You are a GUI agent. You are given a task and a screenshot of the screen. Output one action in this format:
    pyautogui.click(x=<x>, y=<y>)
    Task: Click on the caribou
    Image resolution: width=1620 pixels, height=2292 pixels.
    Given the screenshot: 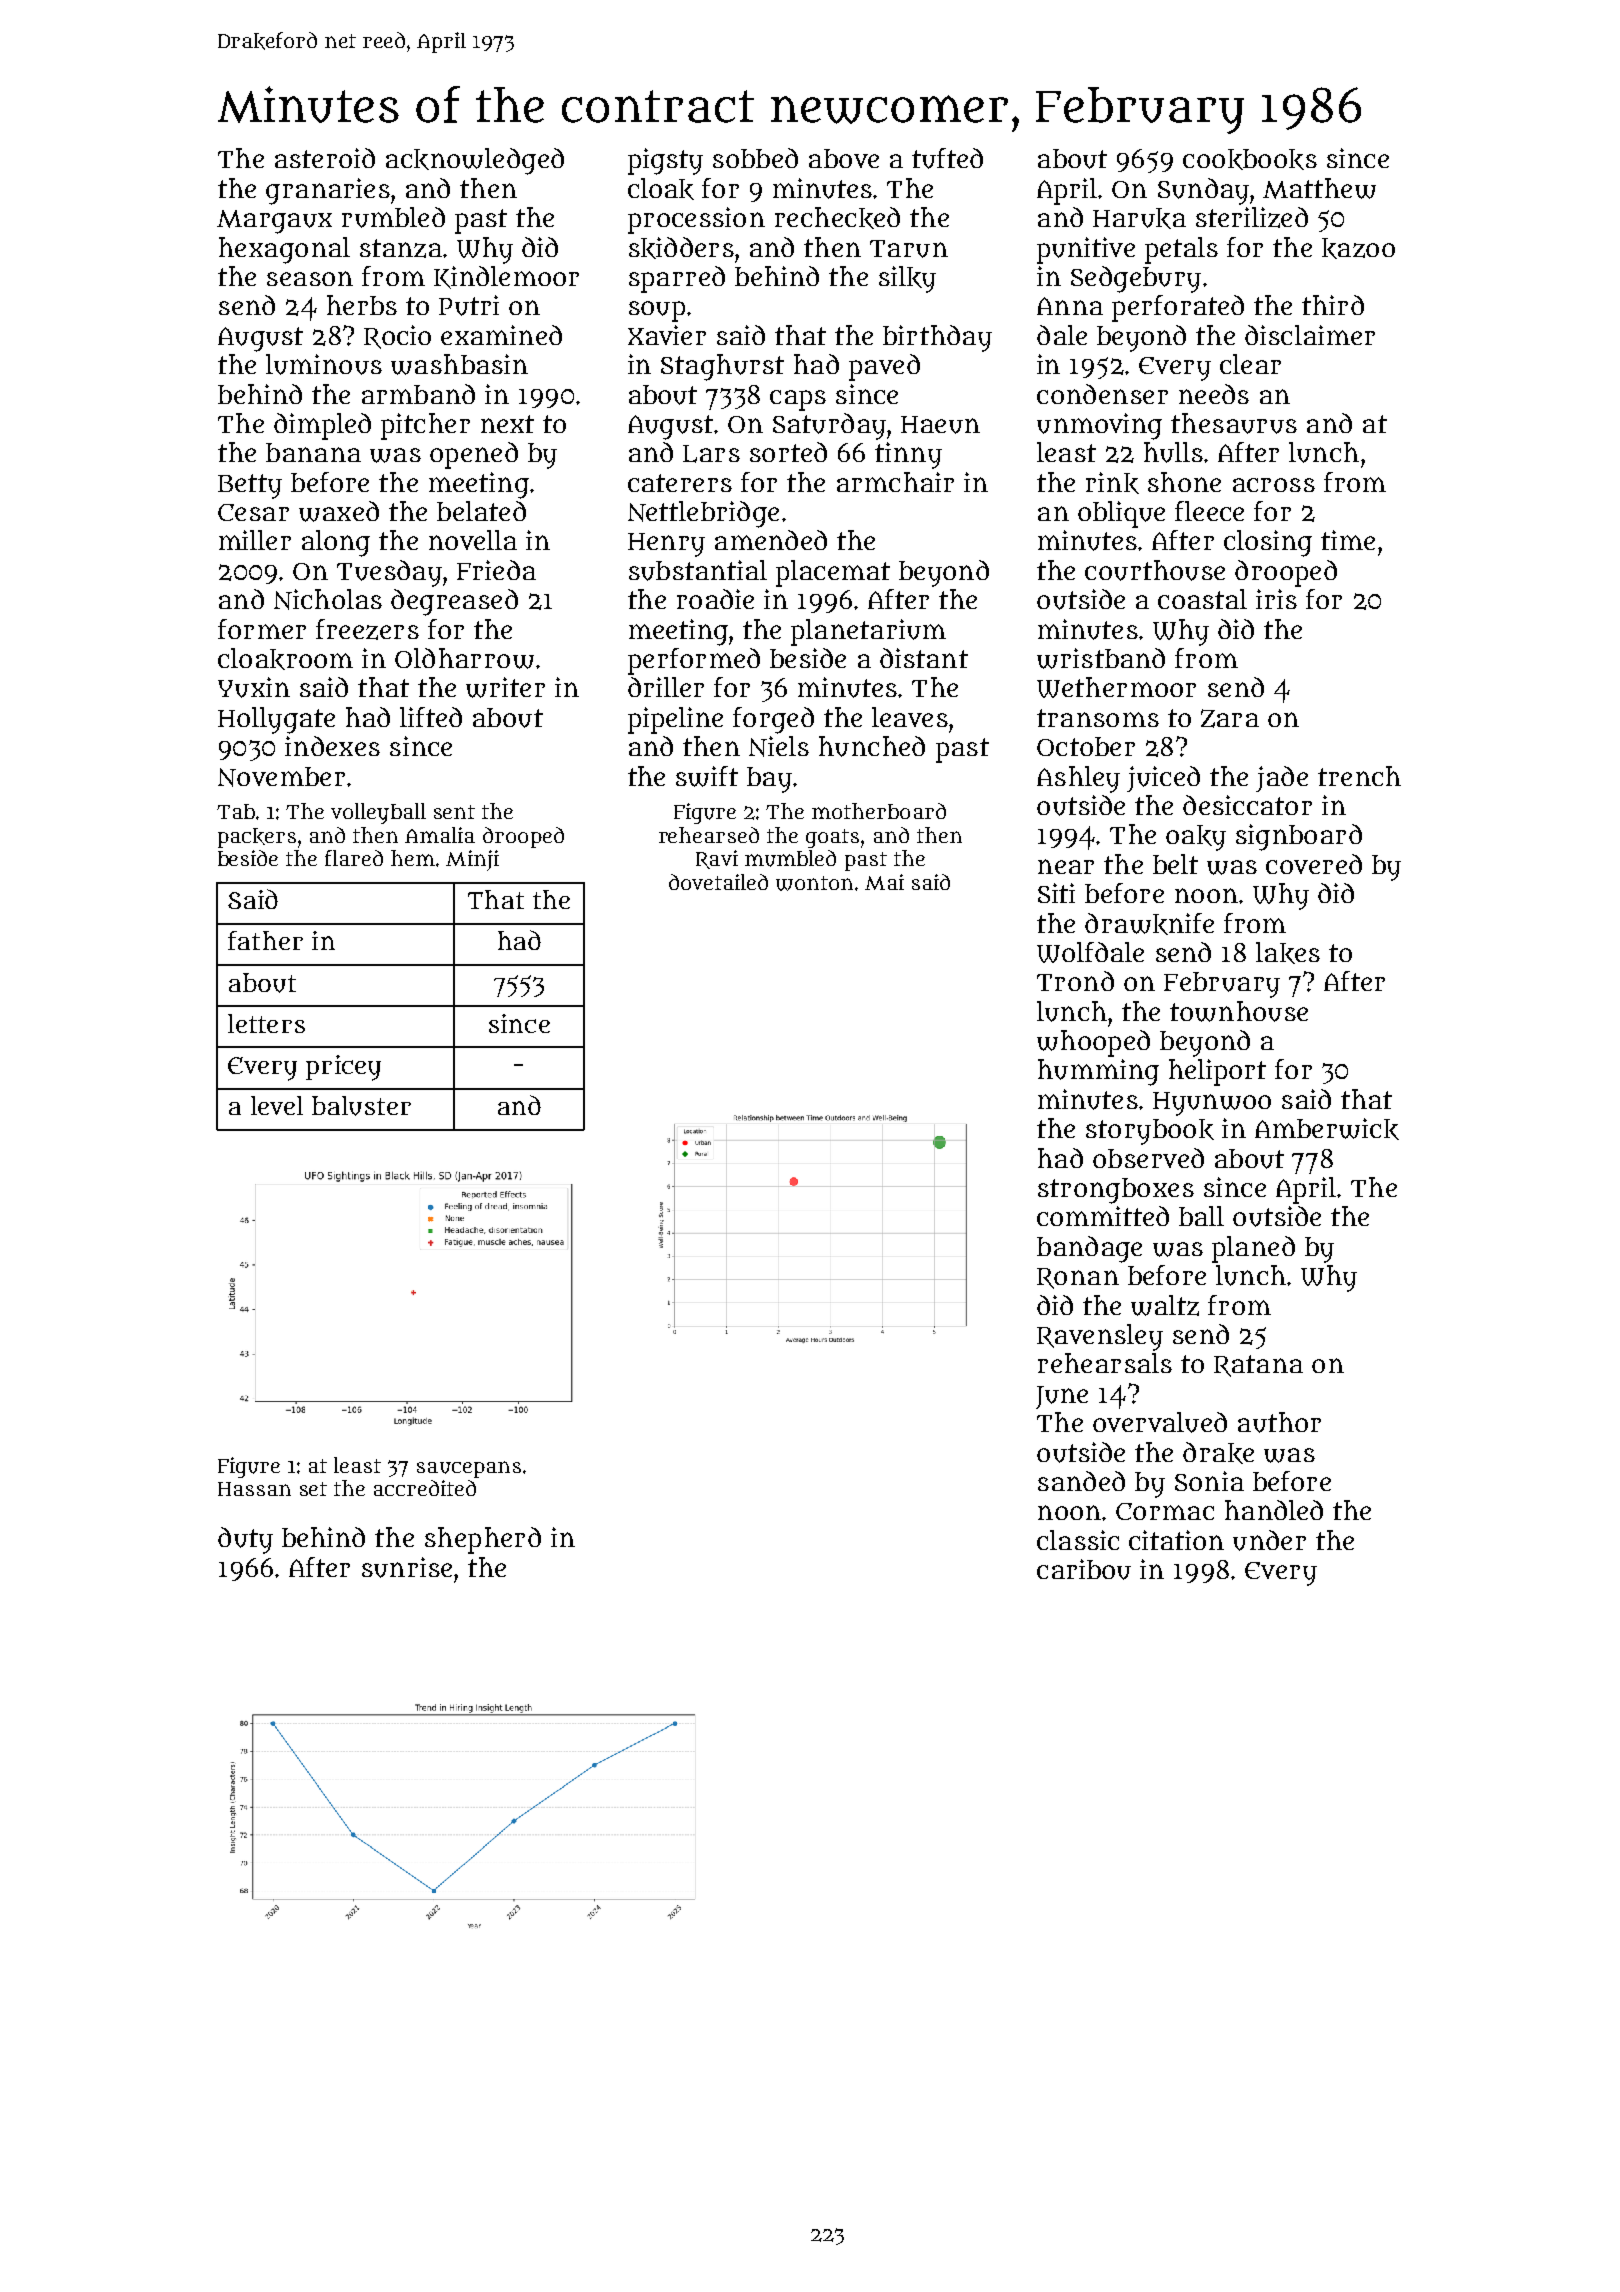 What is the action you would take?
    pyautogui.click(x=1084, y=1569)
